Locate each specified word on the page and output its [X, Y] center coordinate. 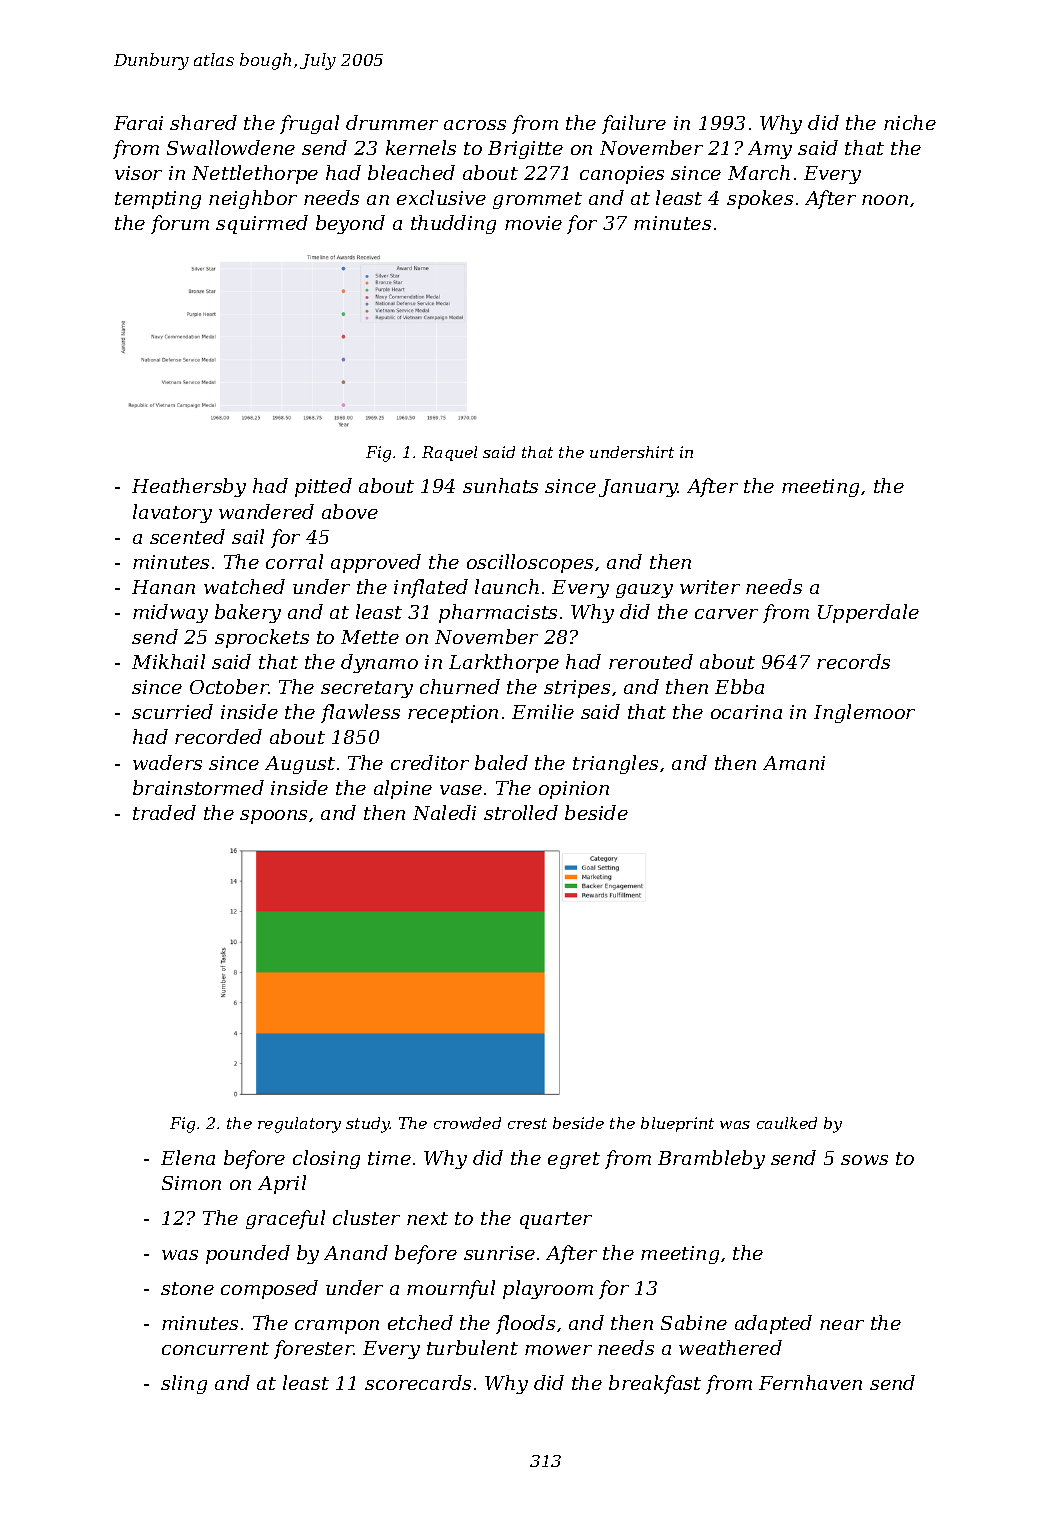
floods [525, 1324]
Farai [138, 123]
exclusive [441, 197]
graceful [285, 1219]
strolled [521, 812]
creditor [430, 762]
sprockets [262, 638]
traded [164, 812]
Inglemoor [864, 713]
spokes [760, 199]
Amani [794, 763]
